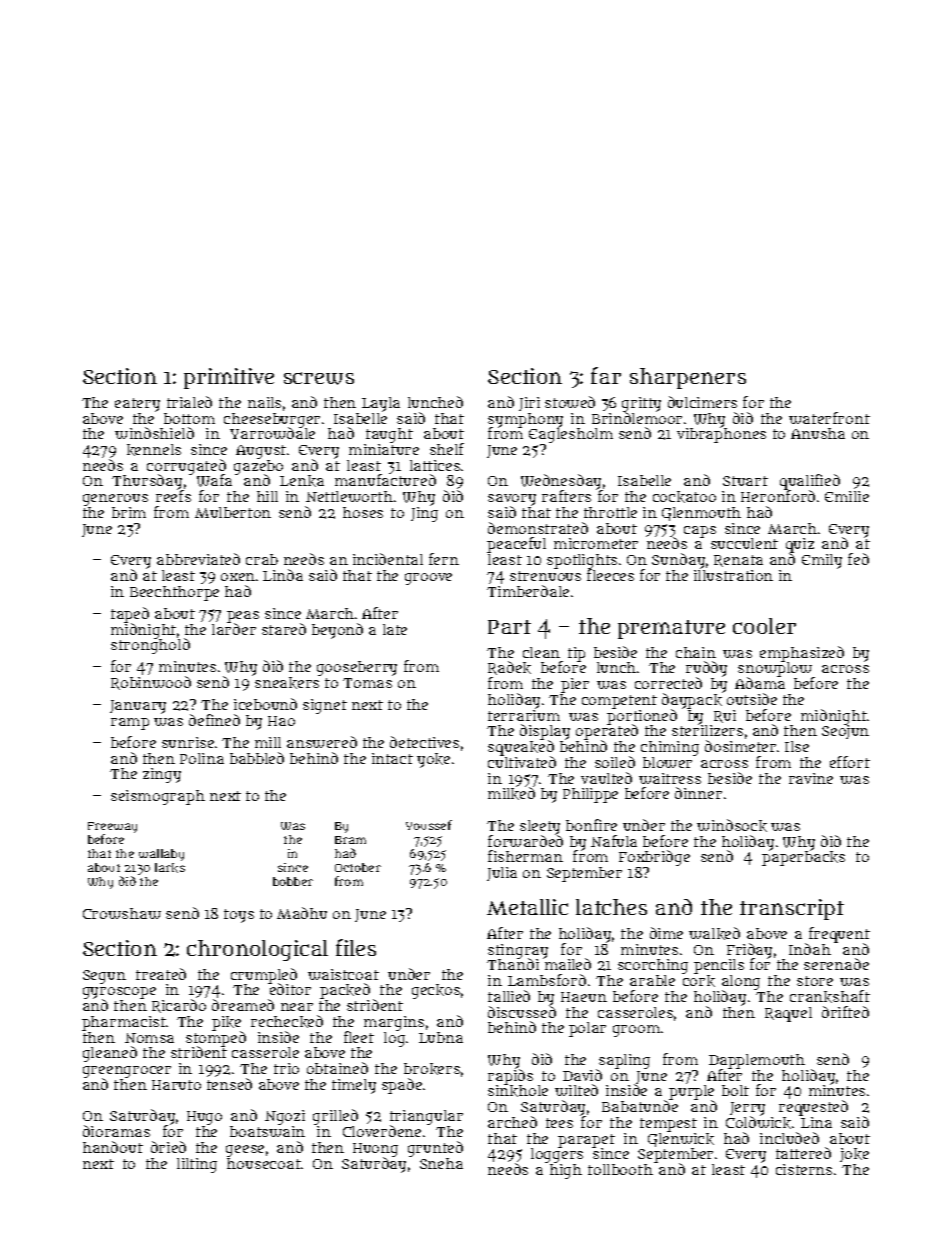 This screenshot has width=952, height=1233. I want to click on cooler, so click(764, 626).
